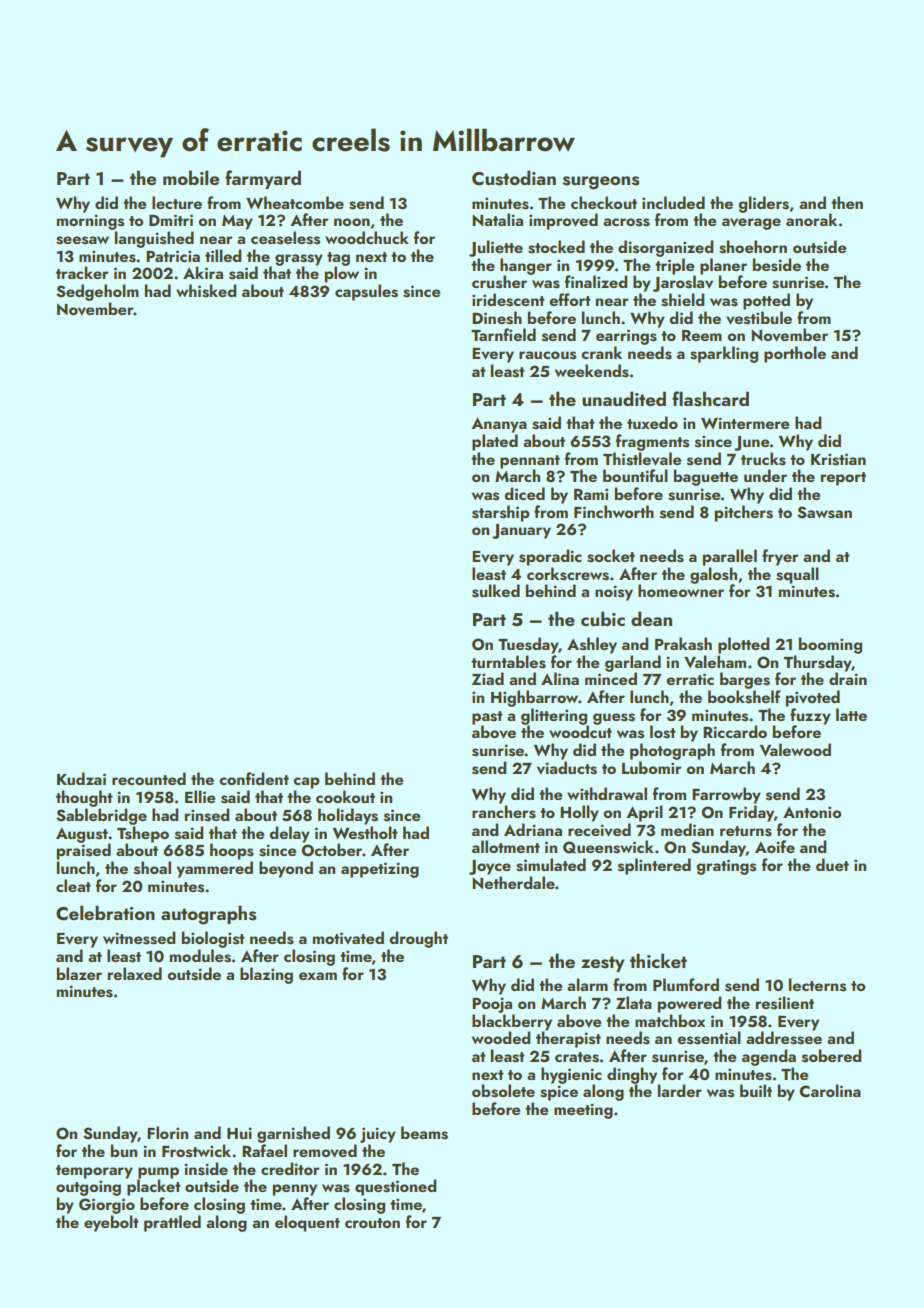  Describe the element at coordinates (191, 177) in the screenshot. I see `mobile` at that location.
